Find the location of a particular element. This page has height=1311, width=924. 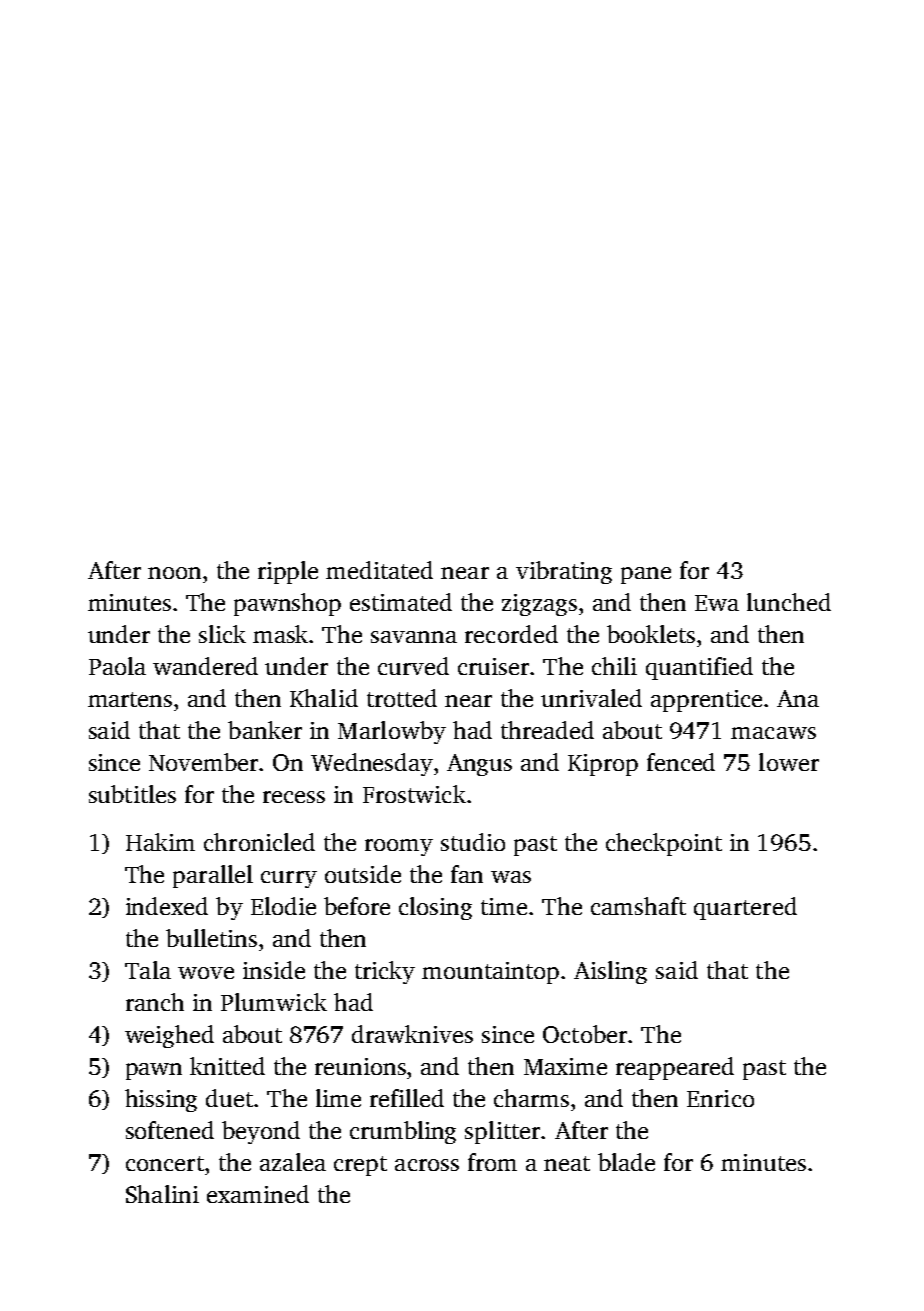

trotted is located at coordinates (402, 698).
